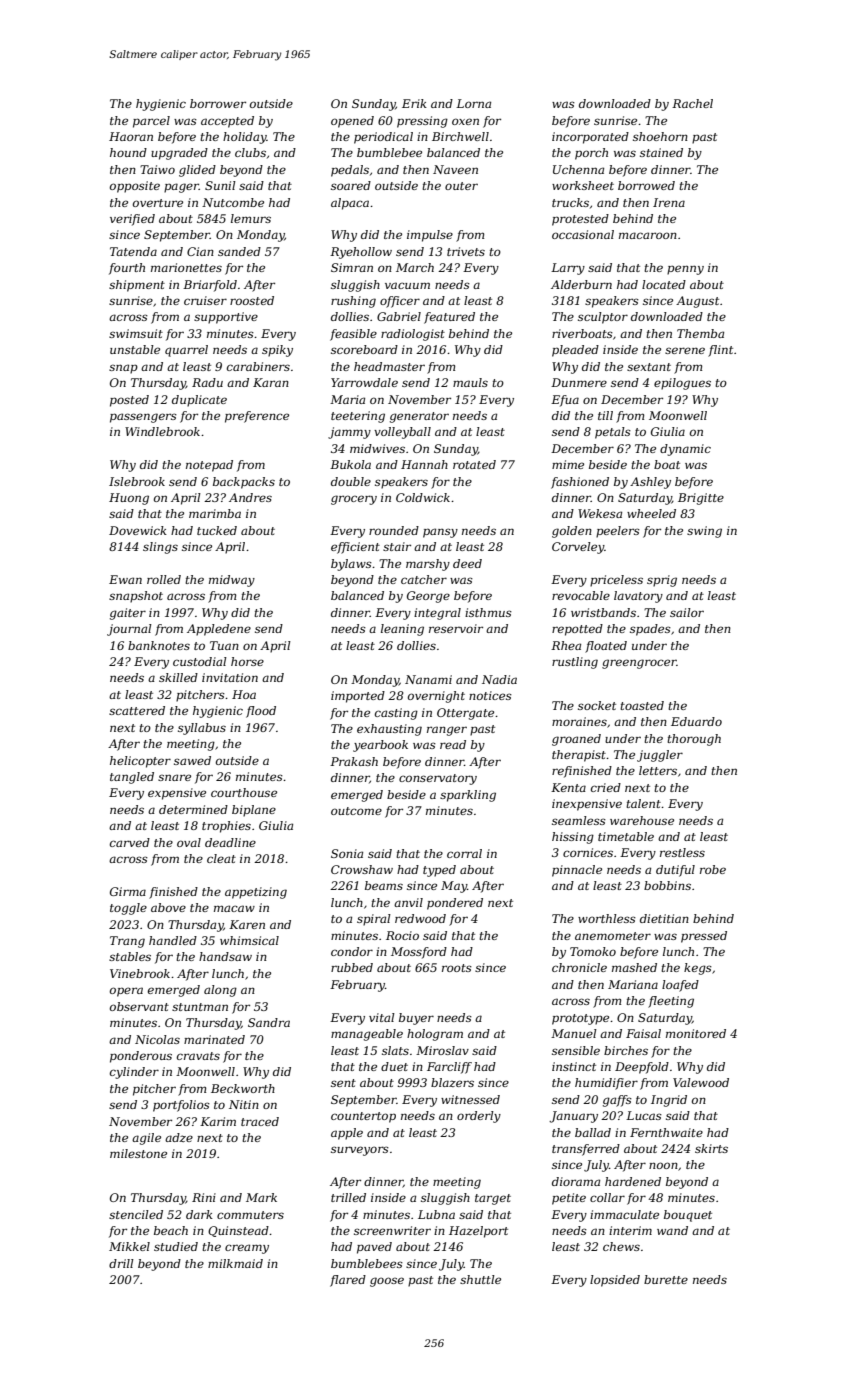  Describe the element at coordinates (121, 1263) in the page. I see `drill` at that location.
